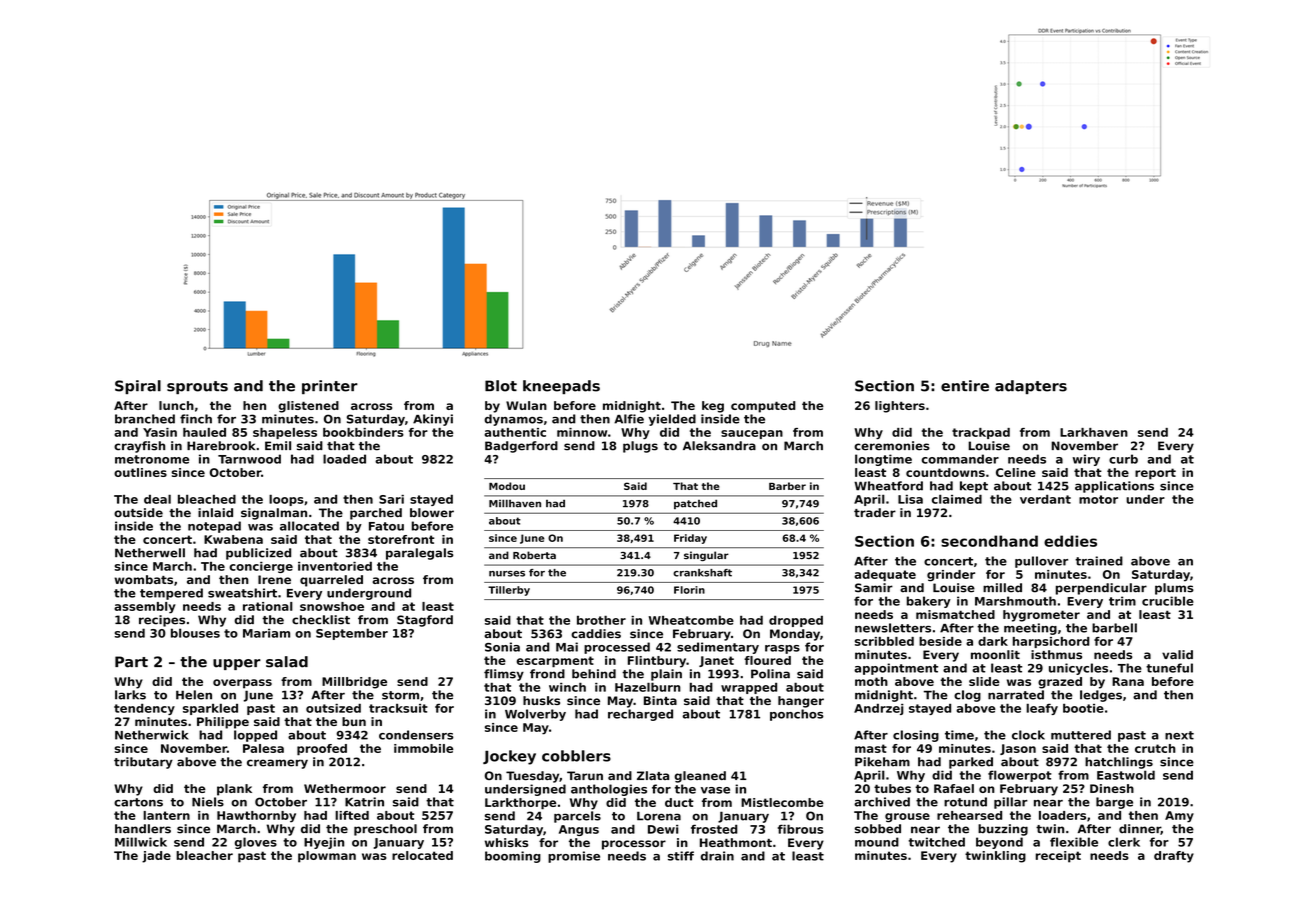 The width and height of the image is (1308, 924). I want to click on adapters, so click(1031, 387).
